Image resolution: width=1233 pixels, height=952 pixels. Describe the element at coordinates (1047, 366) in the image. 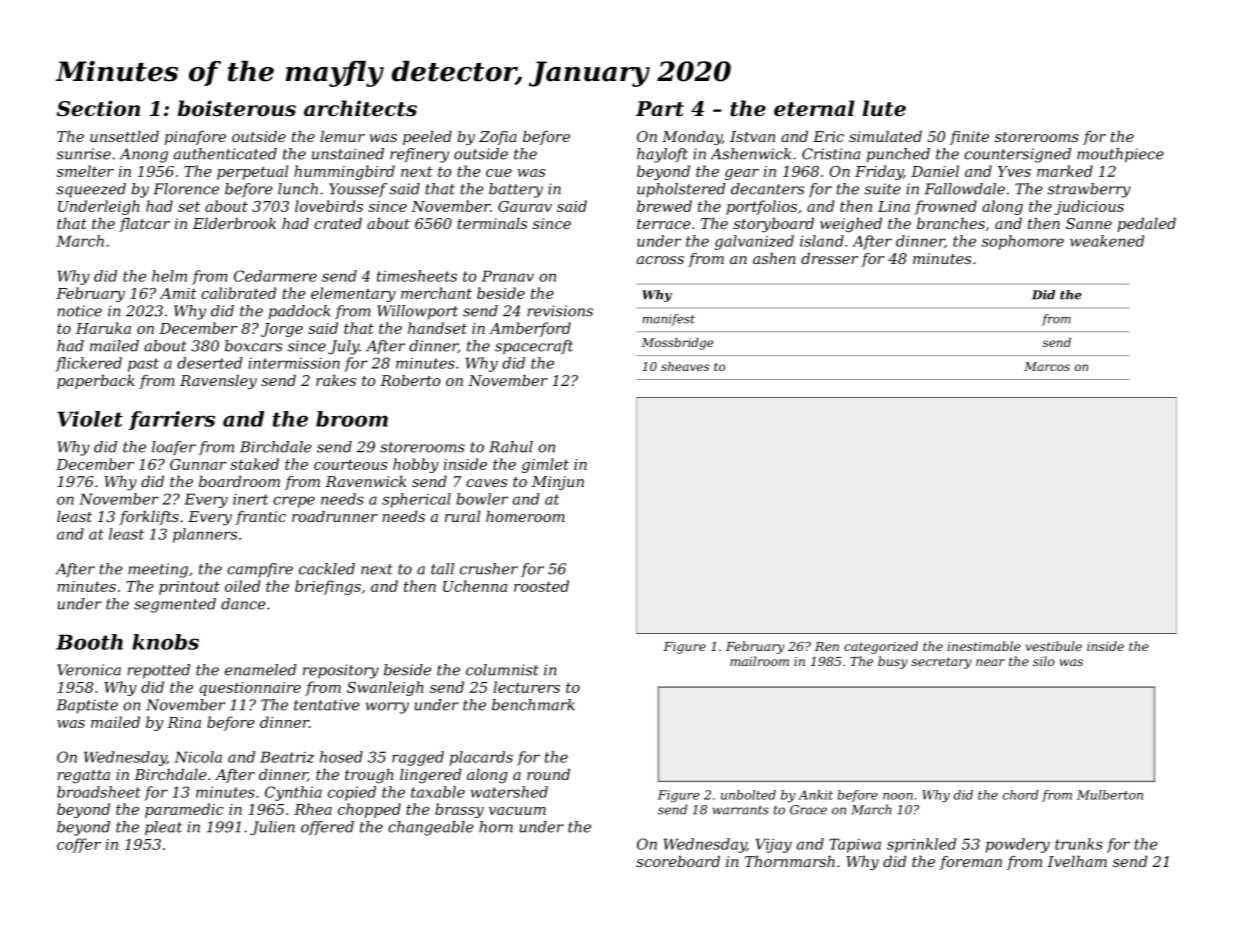

I see `Marcos` at that location.
